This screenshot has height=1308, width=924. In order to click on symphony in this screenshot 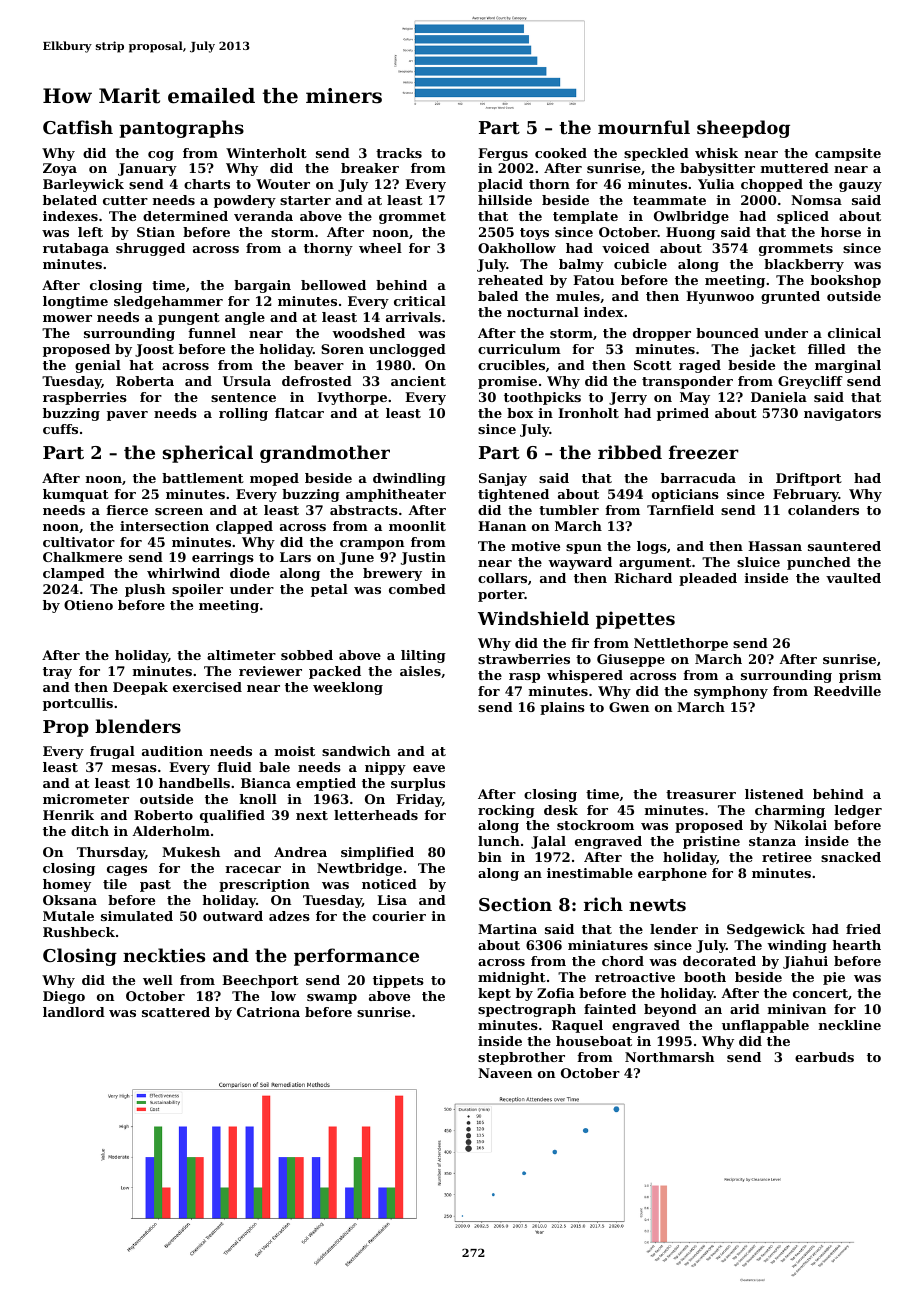, I will do `click(731, 692)`.
